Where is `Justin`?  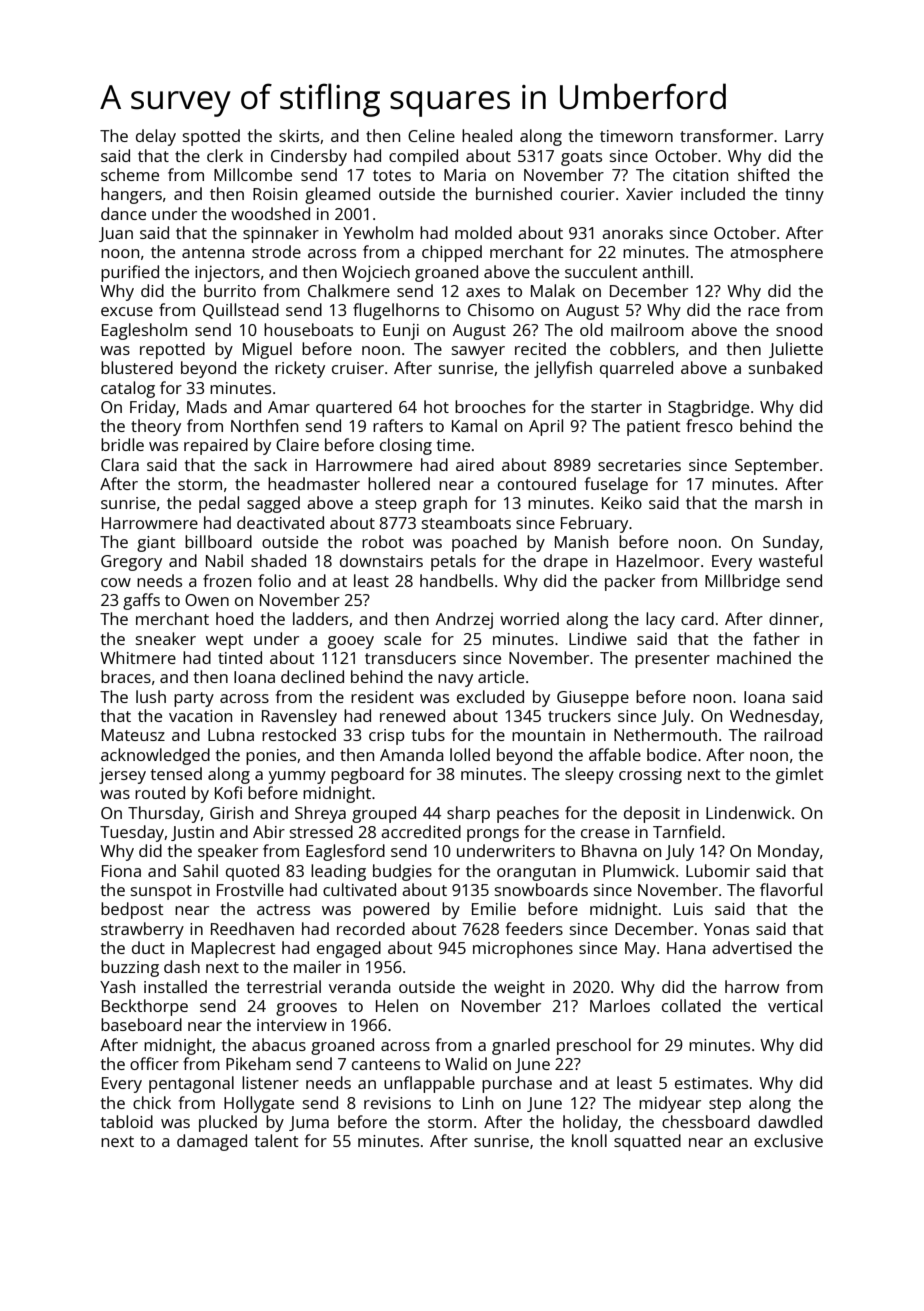
Justin is located at coordinates (192, 833).
